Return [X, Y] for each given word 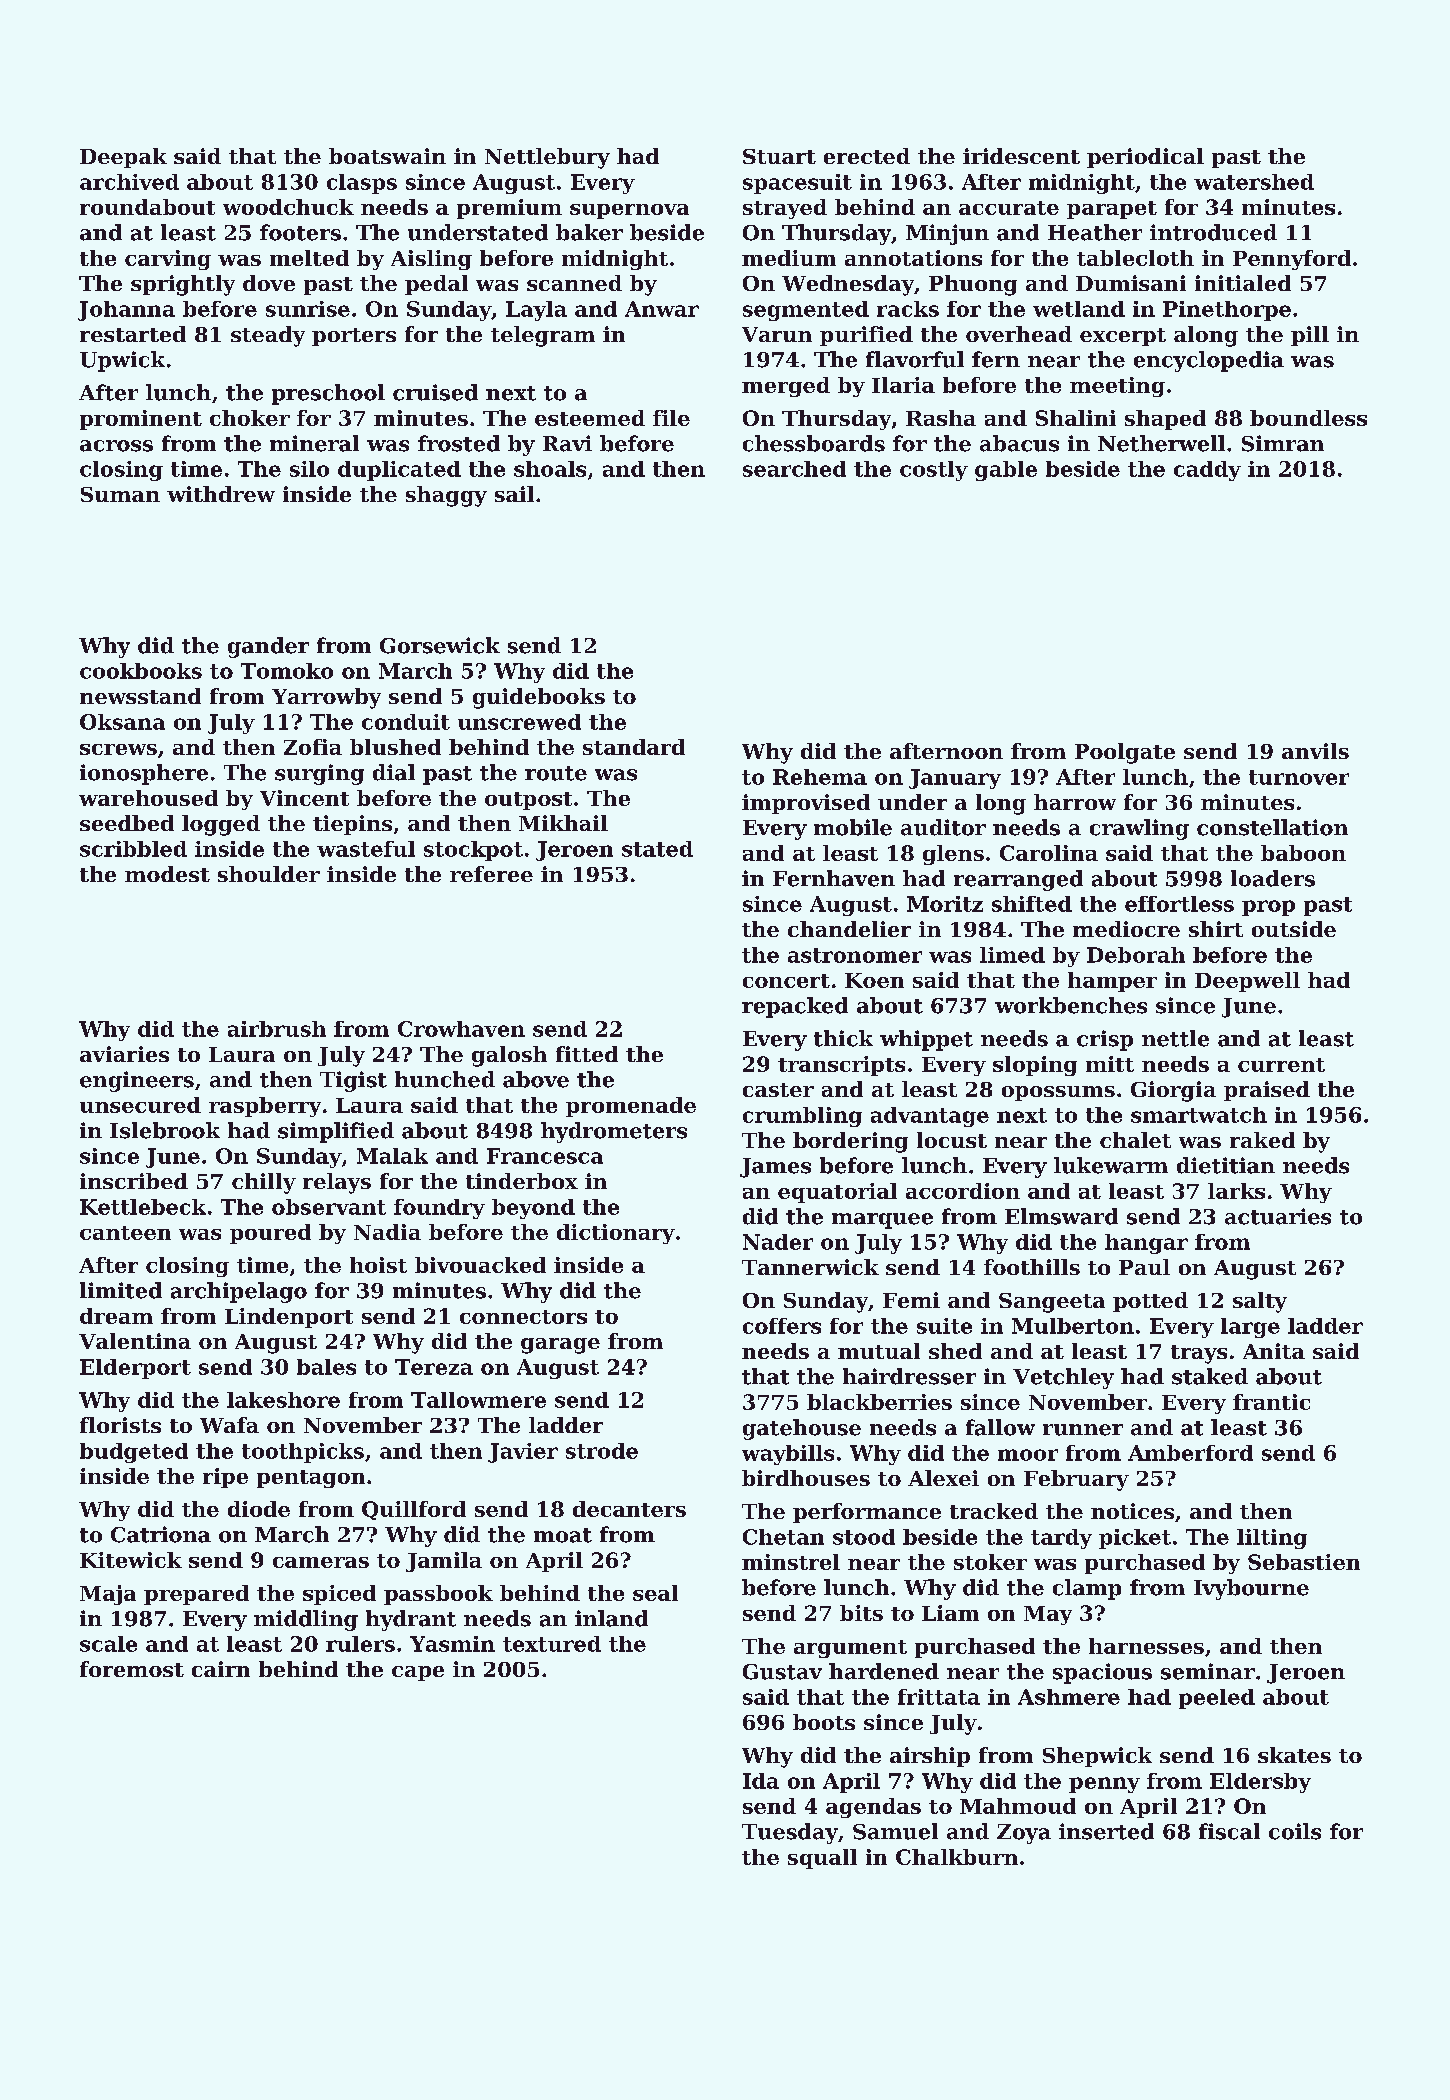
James [775, 1168]
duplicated [399, 471]
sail [514, 494]
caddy [1207, 471]
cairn [221, 1669]
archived [129, 182]
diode [259, 1509]
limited [121, 1290]
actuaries [1278, 1216]
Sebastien [1304, 1562]
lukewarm [1111, 1165]
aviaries [124, 1054]
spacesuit [797, 184]
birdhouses [806, 1478]
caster [778, 1090]
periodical [1145, 158]
